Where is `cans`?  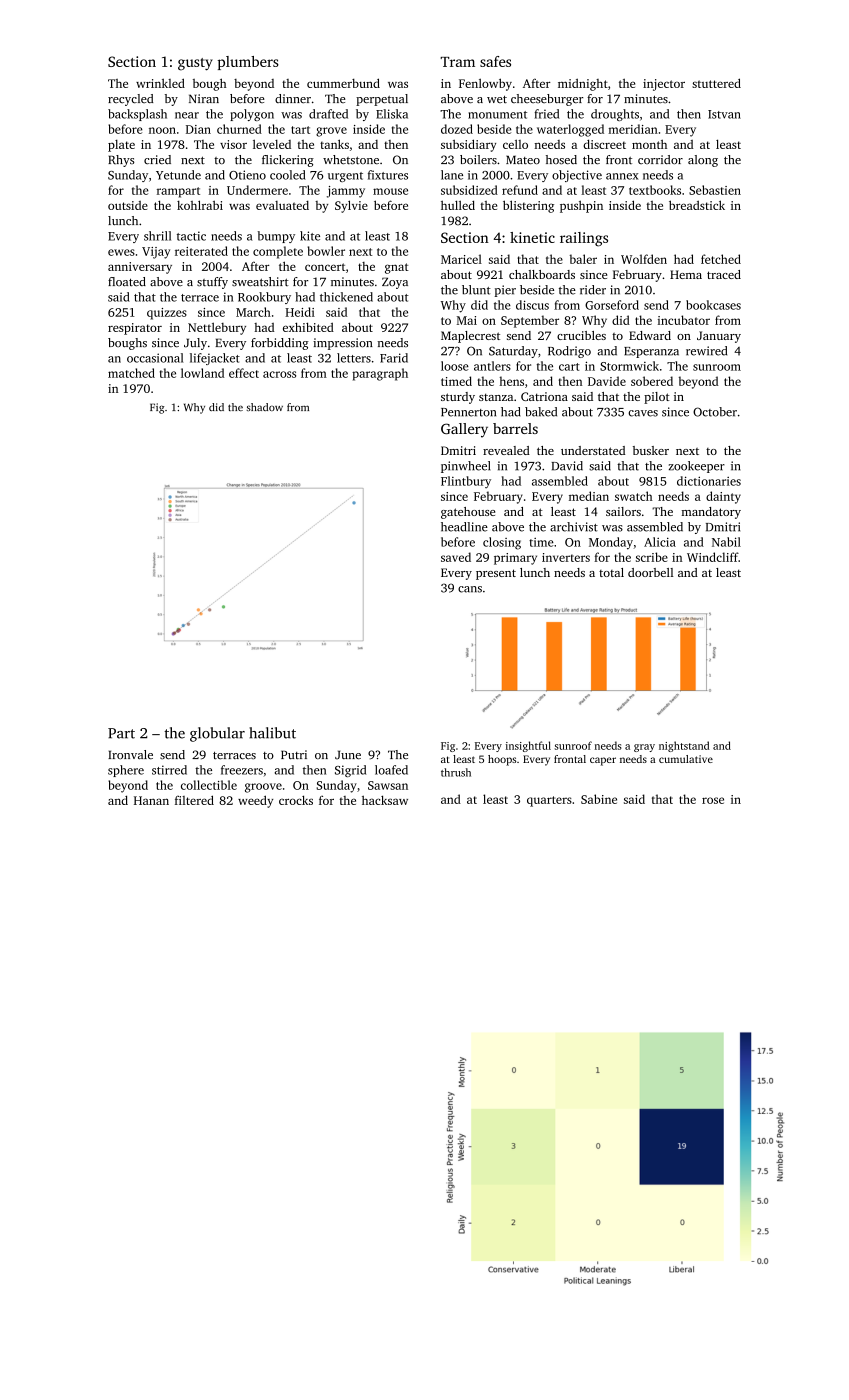
cans is located at coordinates (470, 589).
